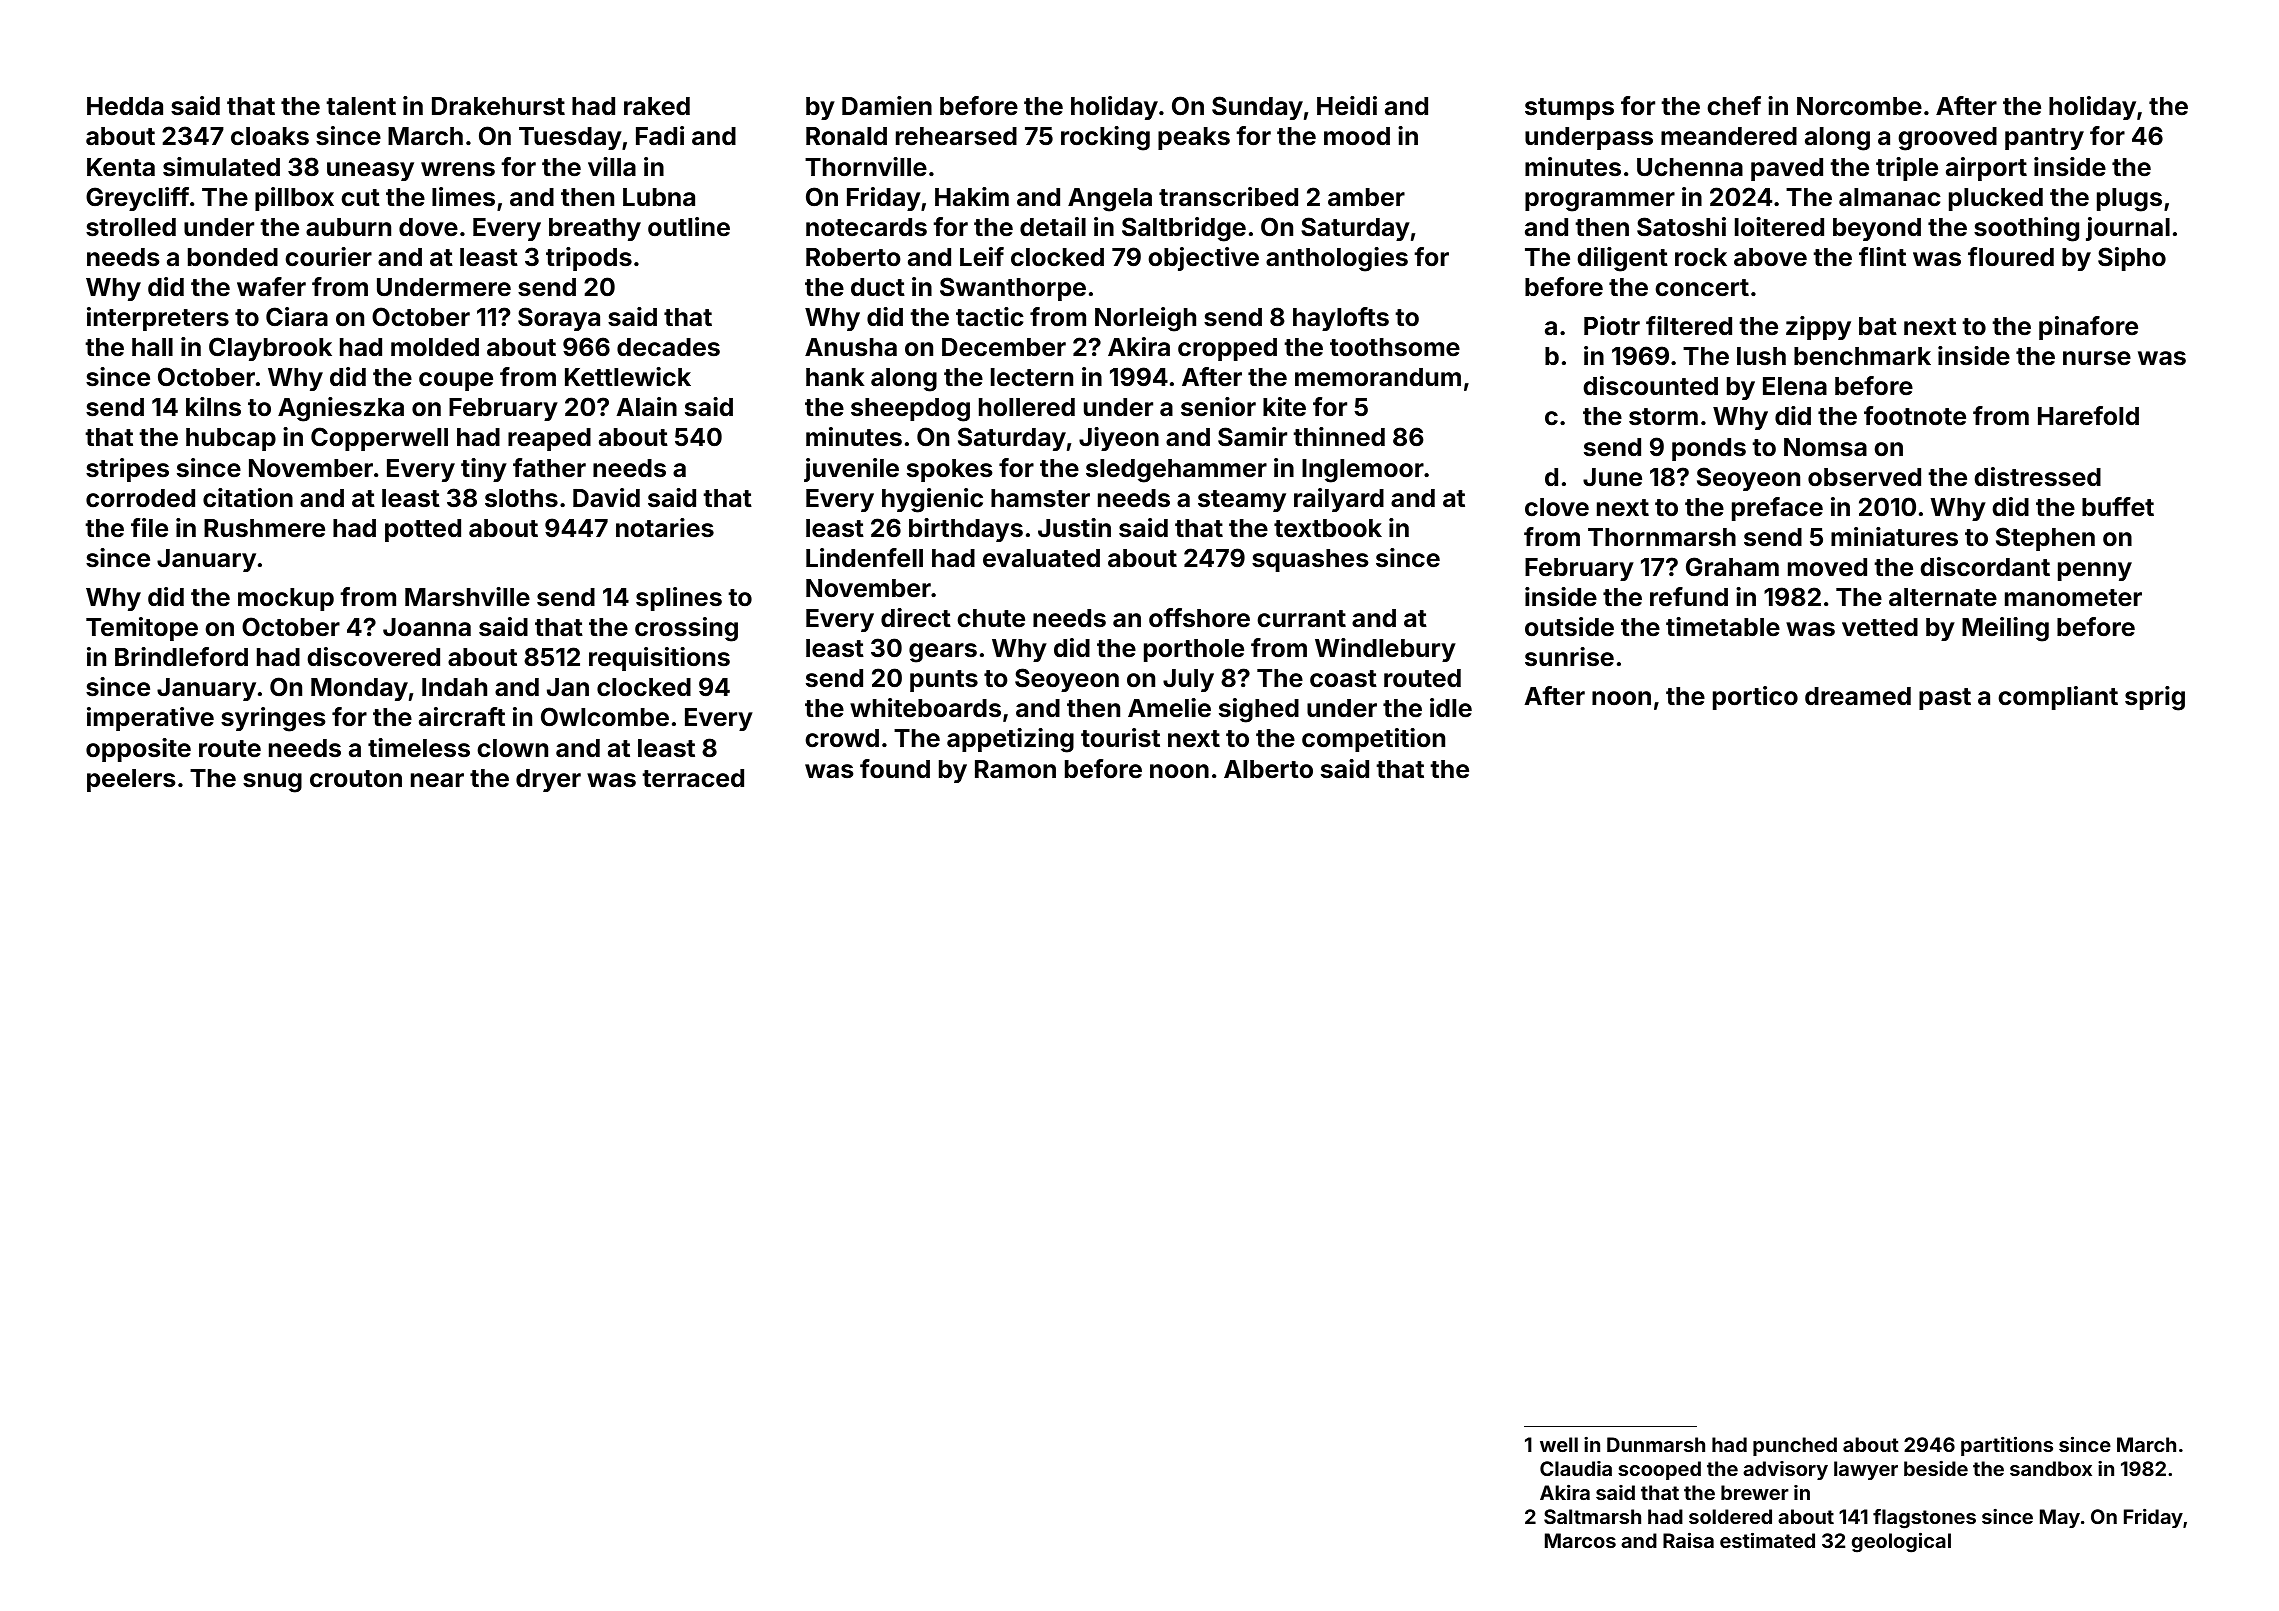 The height and width of the screenshot is (1611, 2279). I want to click on Hedda, so click(125, 106).
